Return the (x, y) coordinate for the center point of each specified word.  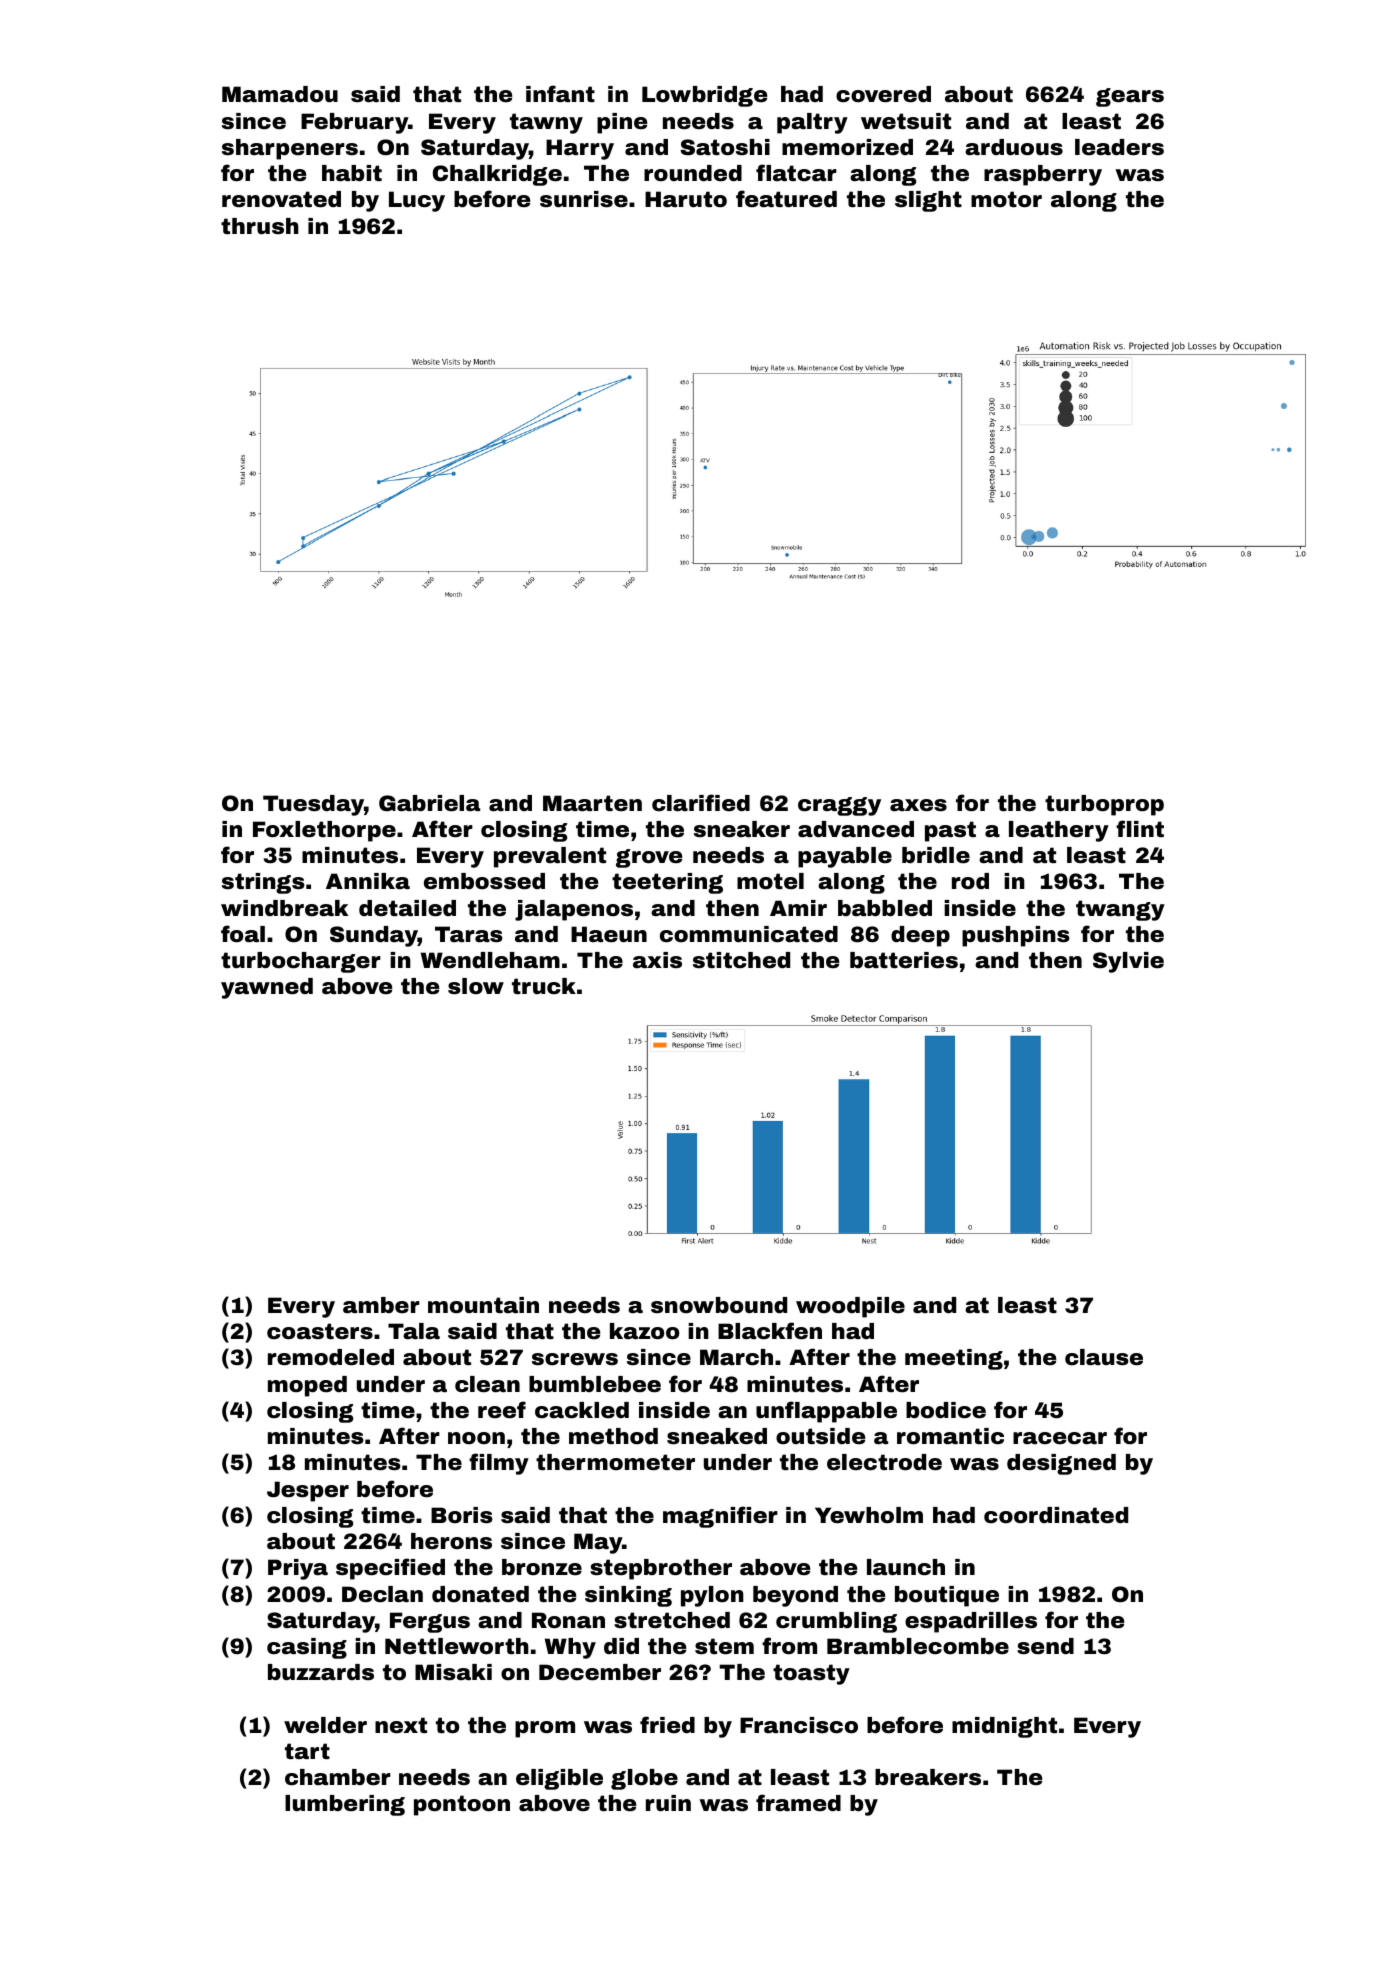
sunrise (584, 199)
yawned (267, 988)
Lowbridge (704, 96)
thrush (260, 226)
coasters (320, 1331)
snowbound (719, 1305)
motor (1006, 199)
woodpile (850, 1307)
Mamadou (280, 94)
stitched (741, 960)
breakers (928, 1777)
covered (883, 94)
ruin (668, 1803)
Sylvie (1128, 962)
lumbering (345, 1805)
